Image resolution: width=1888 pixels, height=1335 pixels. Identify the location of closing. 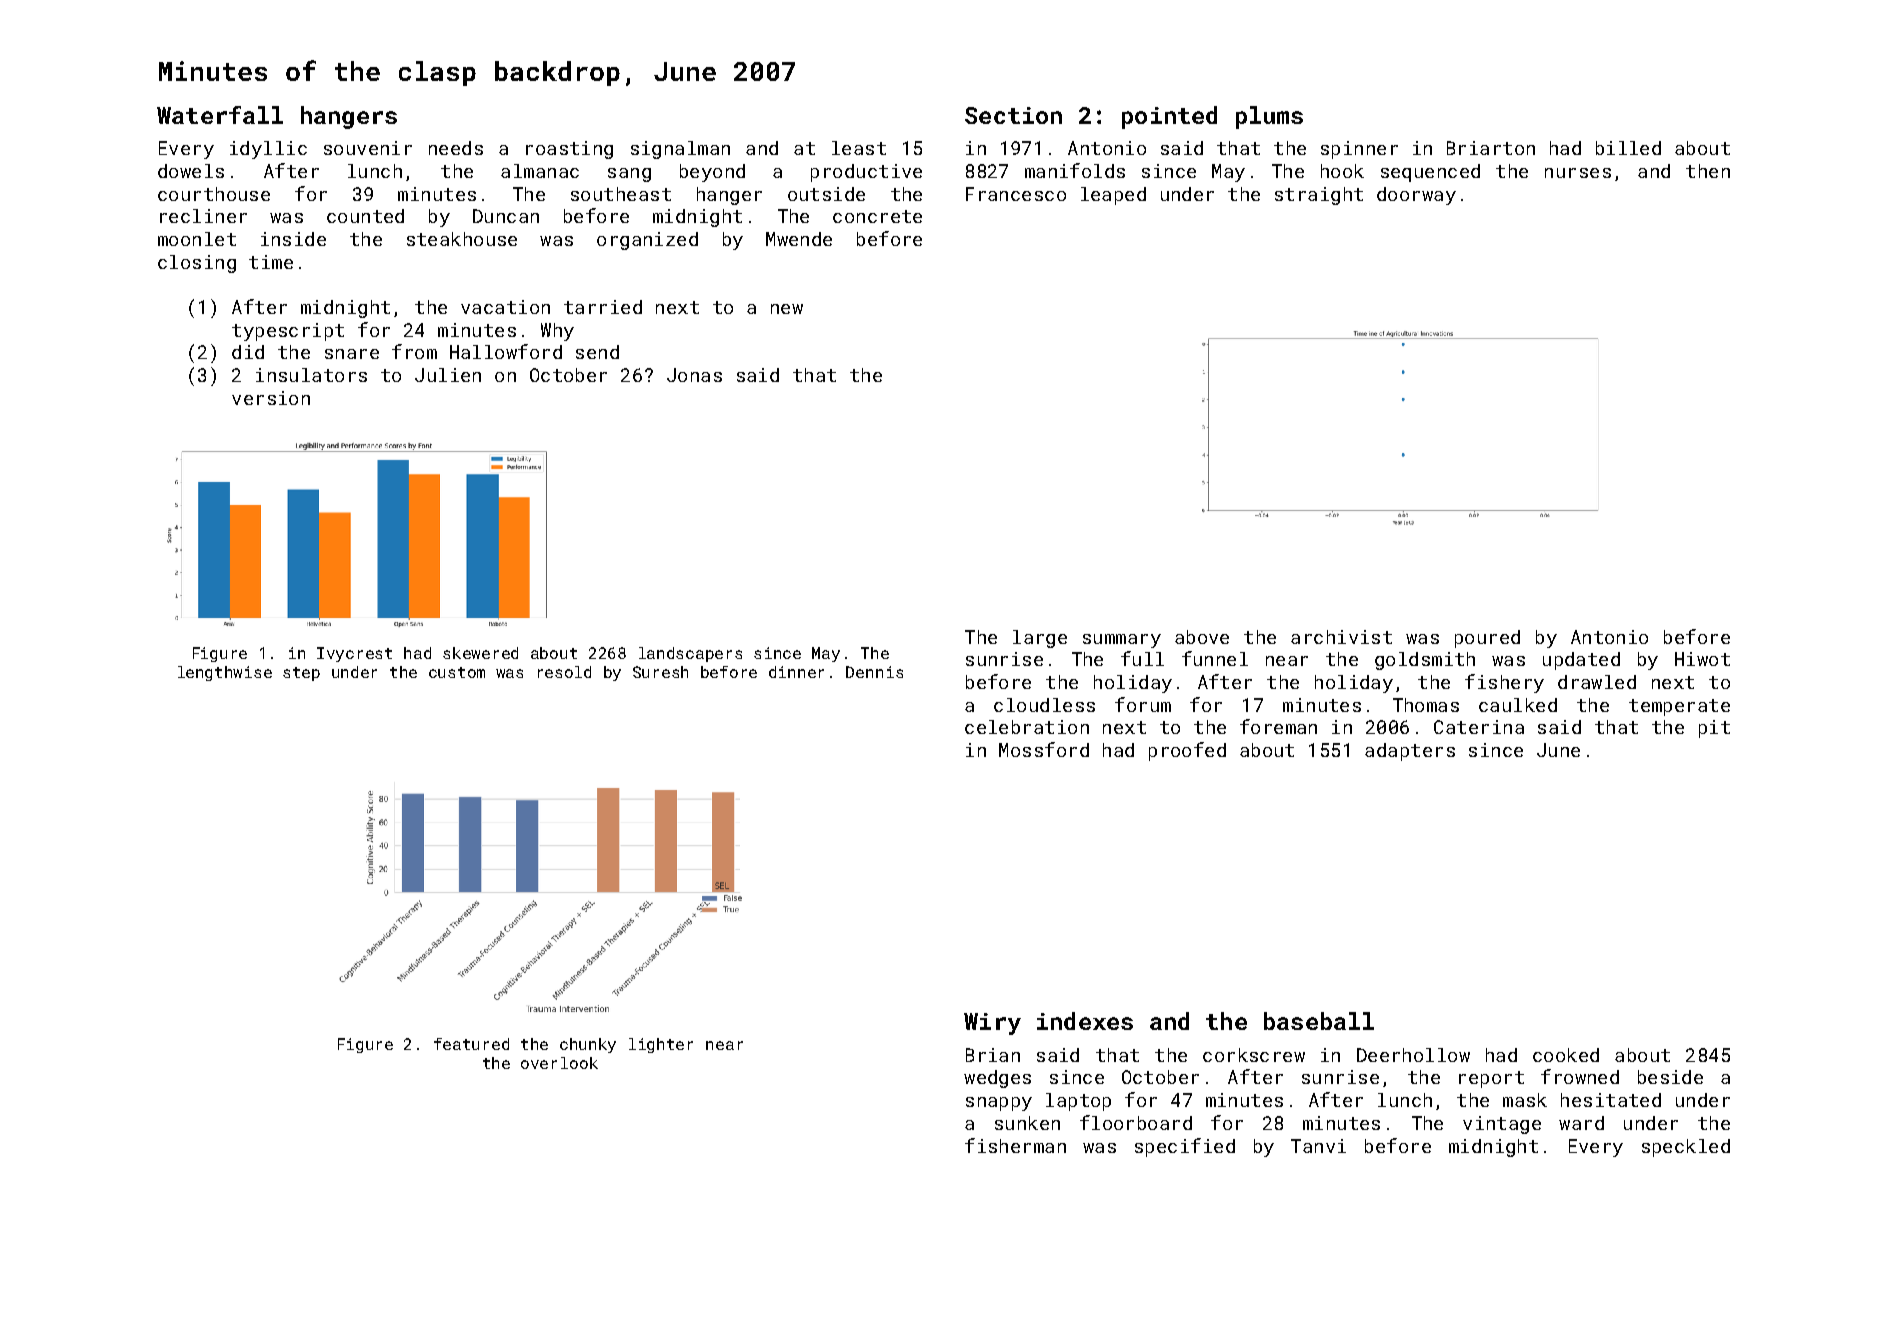
(197, 264).
